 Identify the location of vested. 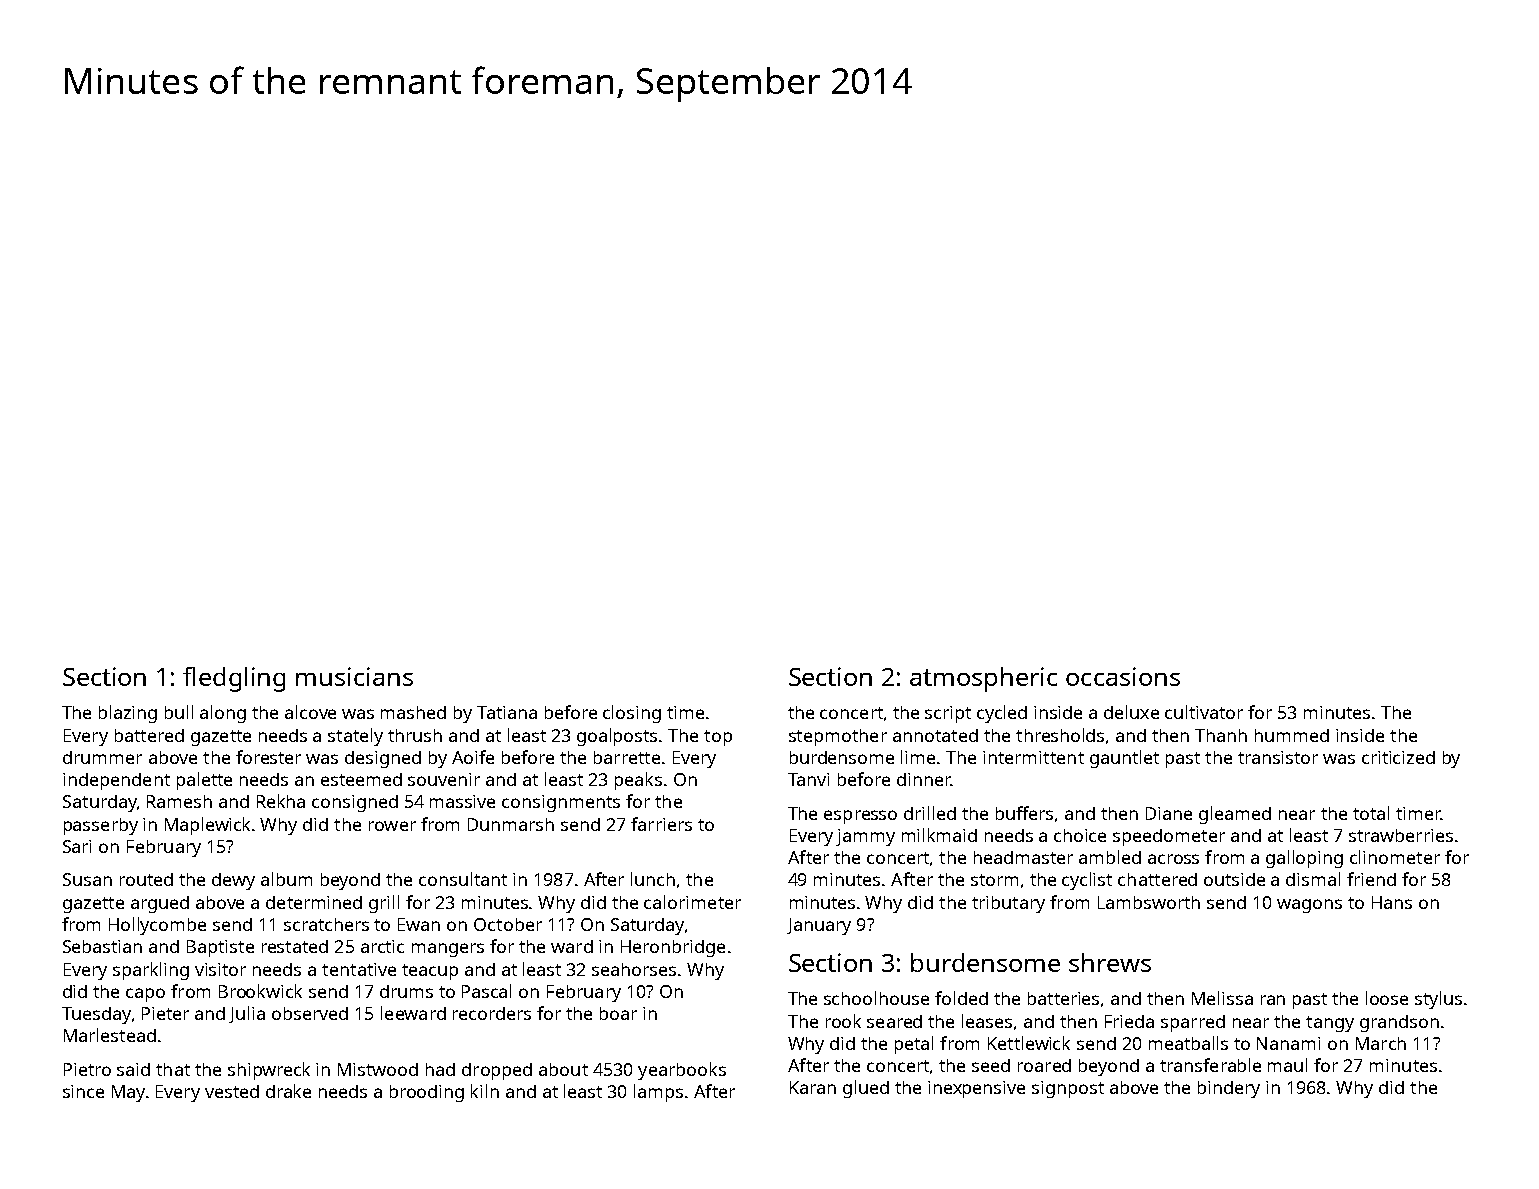
(232, 1091).
